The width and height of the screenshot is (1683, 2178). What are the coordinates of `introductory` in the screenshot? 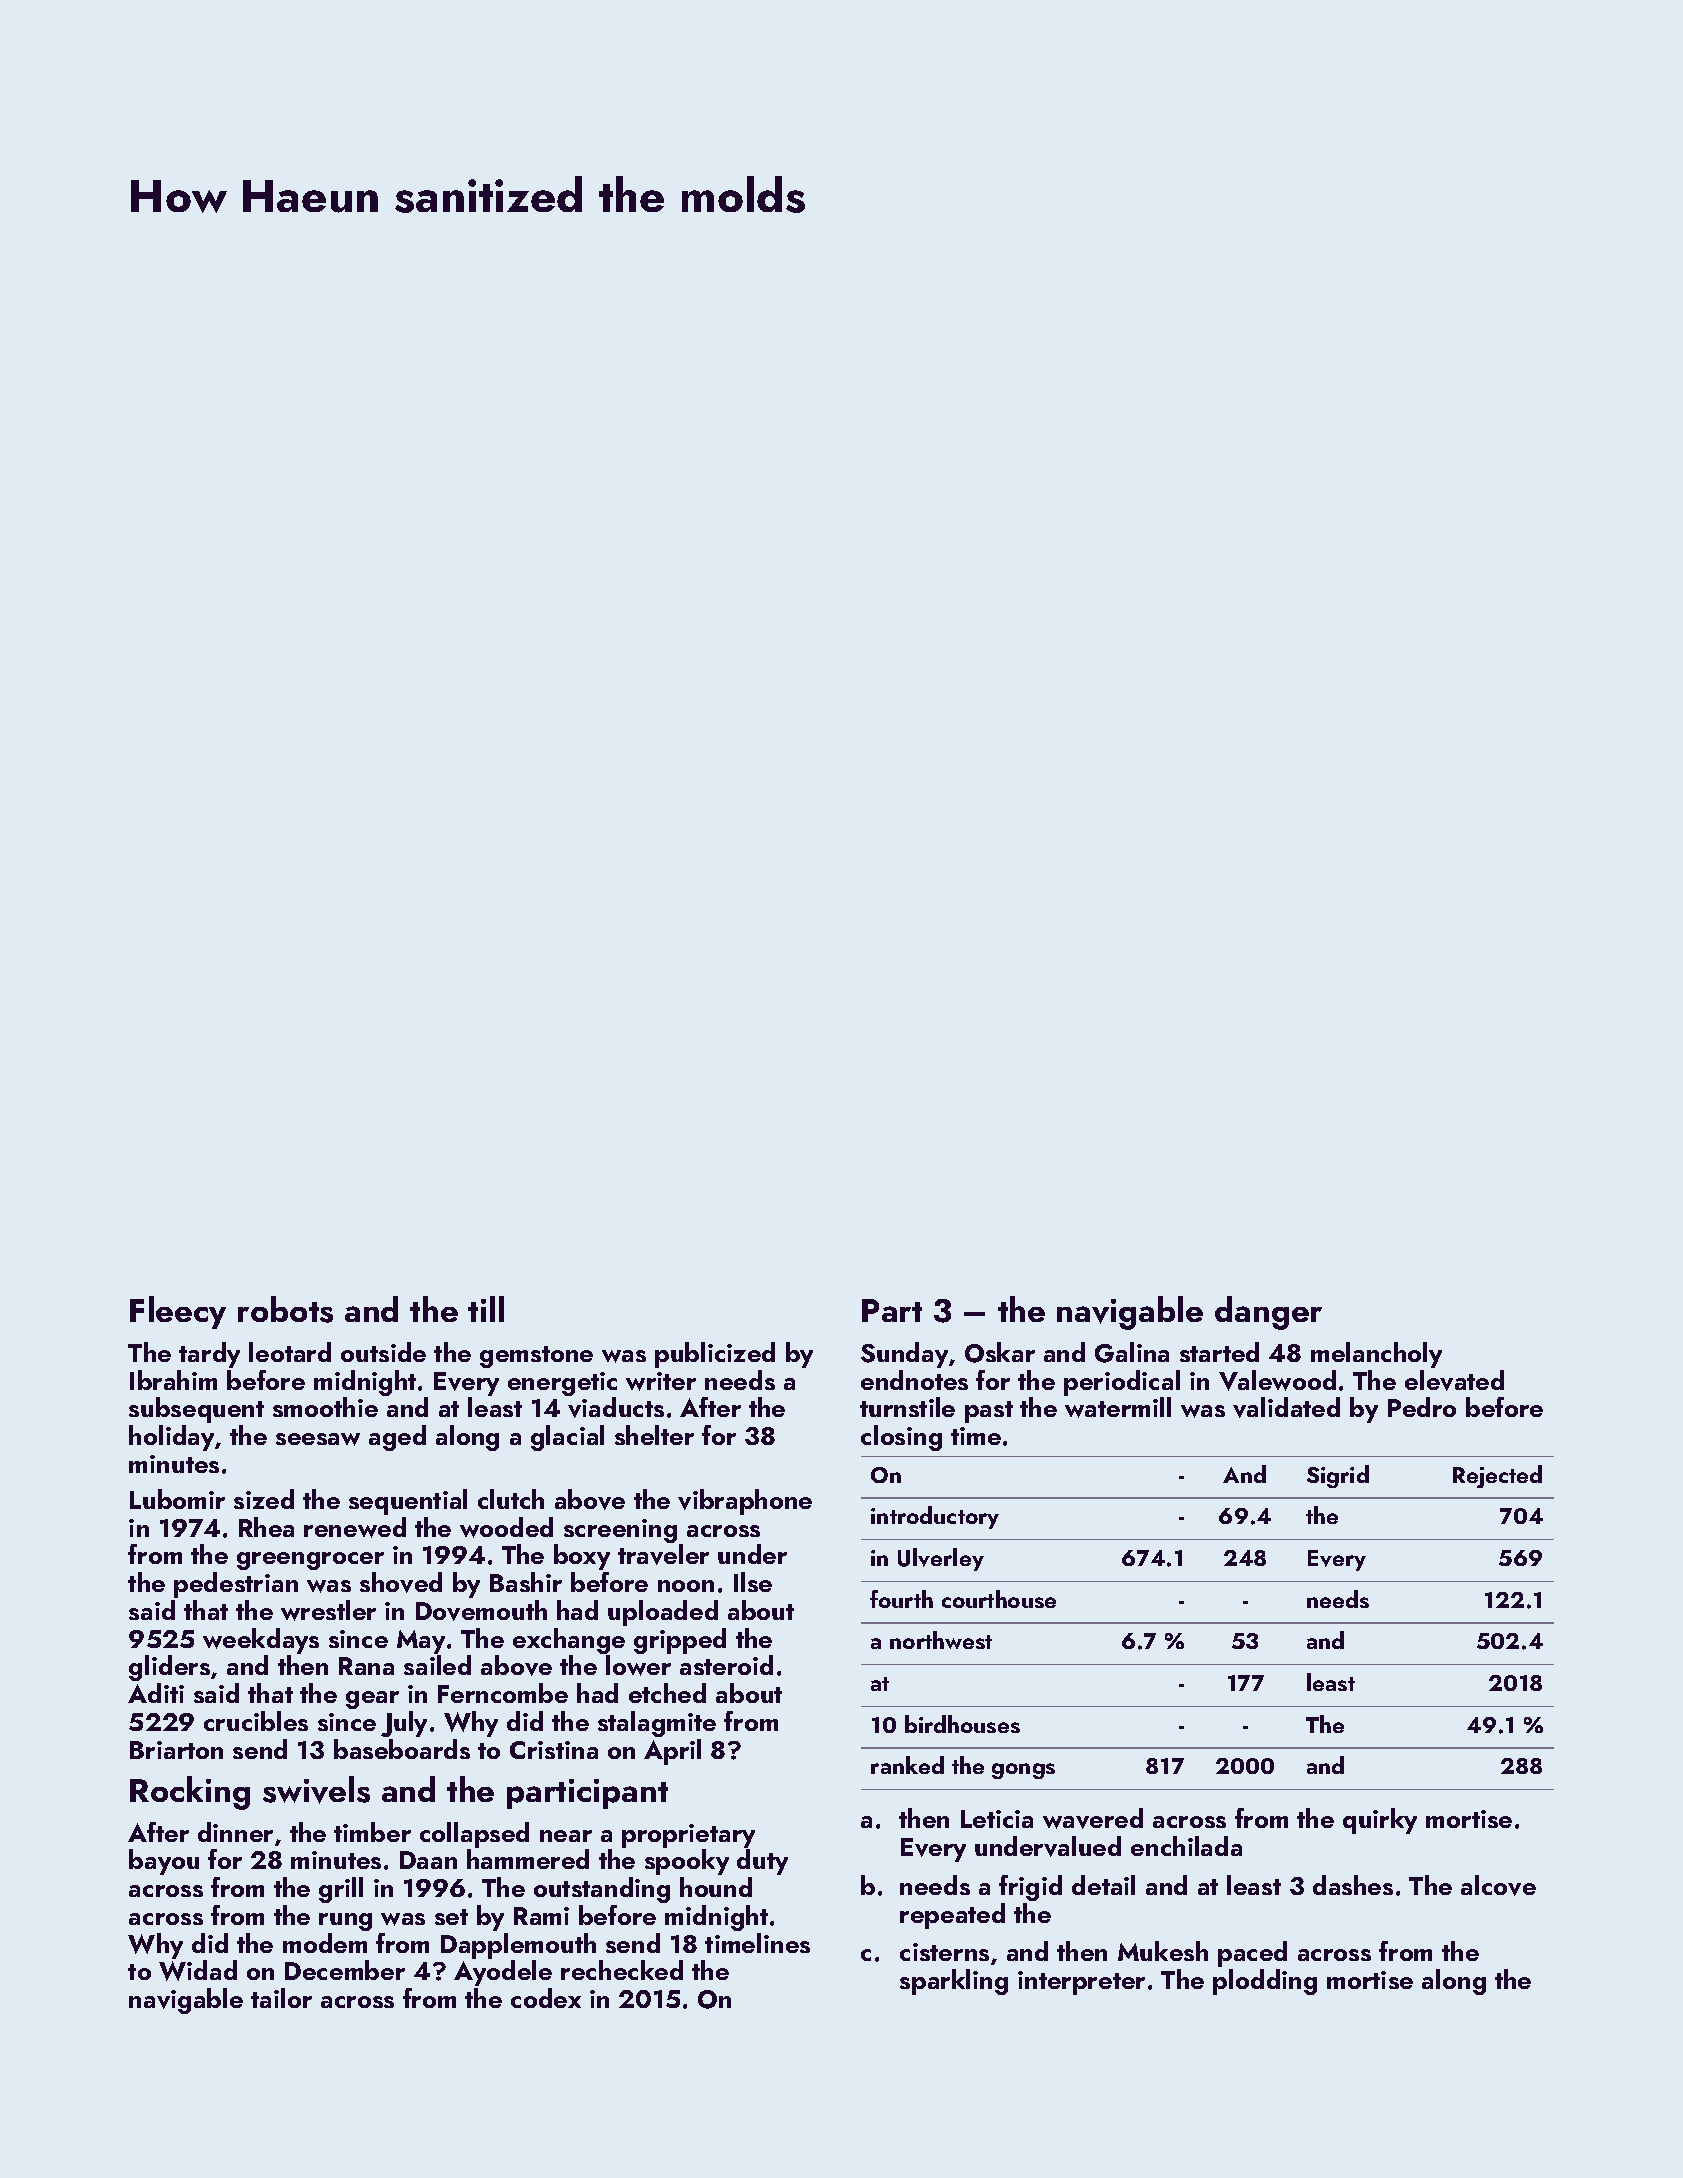 It's located at (935, 1517).
